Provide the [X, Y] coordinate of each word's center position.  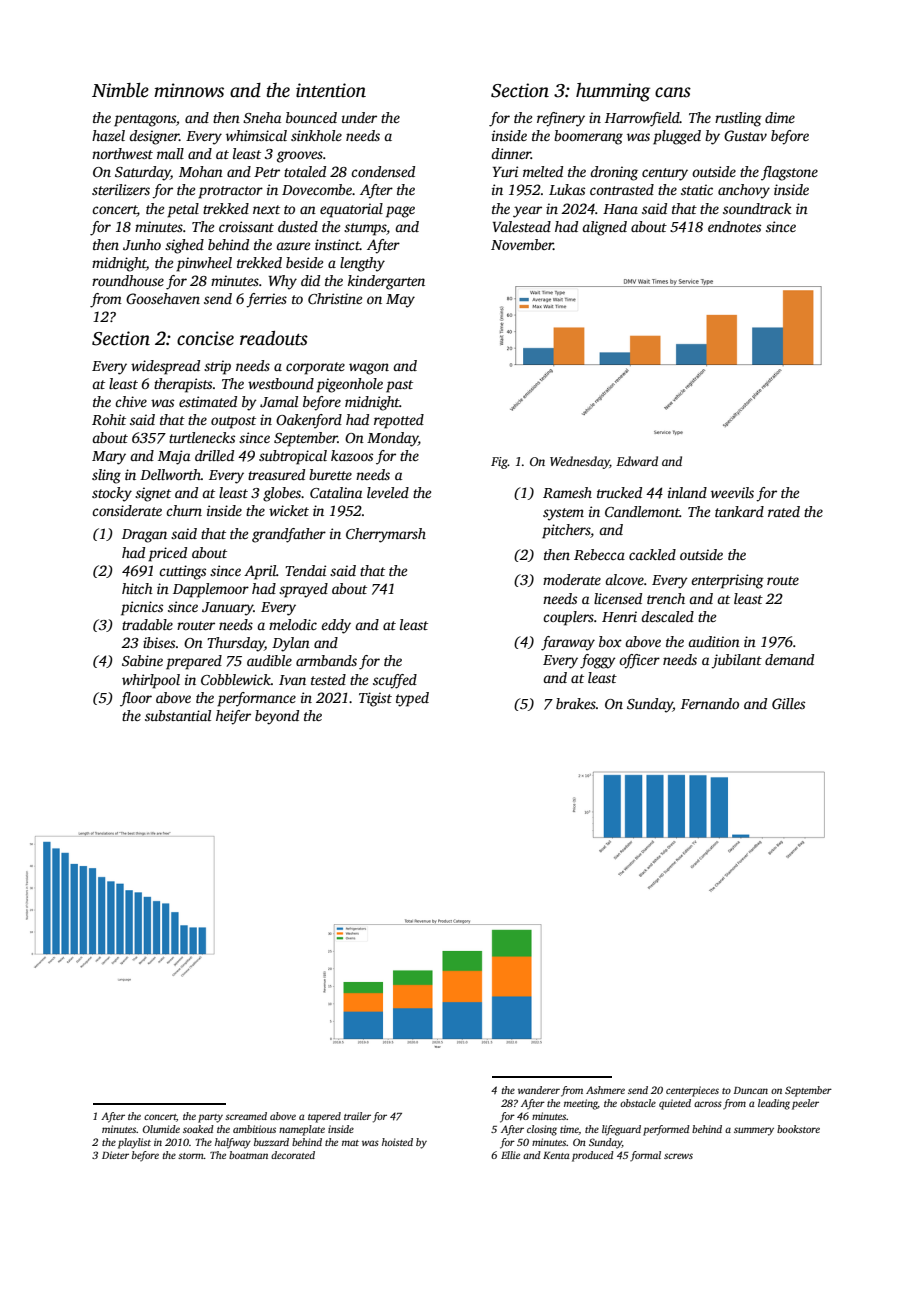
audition [714, 641]
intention [331, 90]
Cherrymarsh [386, 535]
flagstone [789, 173]
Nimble [120, 90]
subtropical [293, 457]
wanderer [539, 1090]
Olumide [161, 1129]
